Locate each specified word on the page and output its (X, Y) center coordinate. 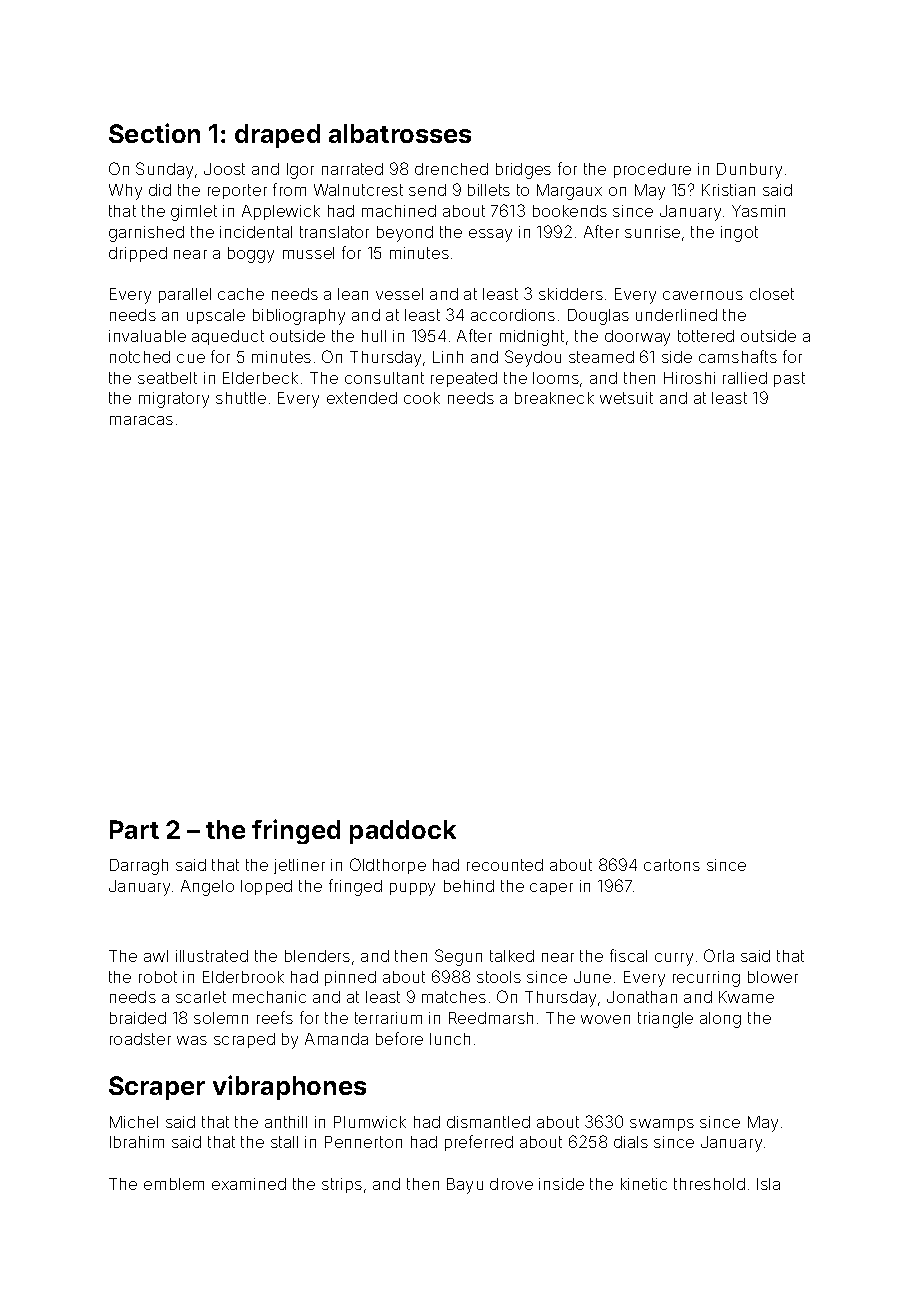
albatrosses (400, 133)
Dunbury (749, 171)
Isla (768, 1184)
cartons (672, 865)
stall (284, 1142)
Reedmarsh (491, 1018)
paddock (403, 832)
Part (134, 829)
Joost (224, 169)
